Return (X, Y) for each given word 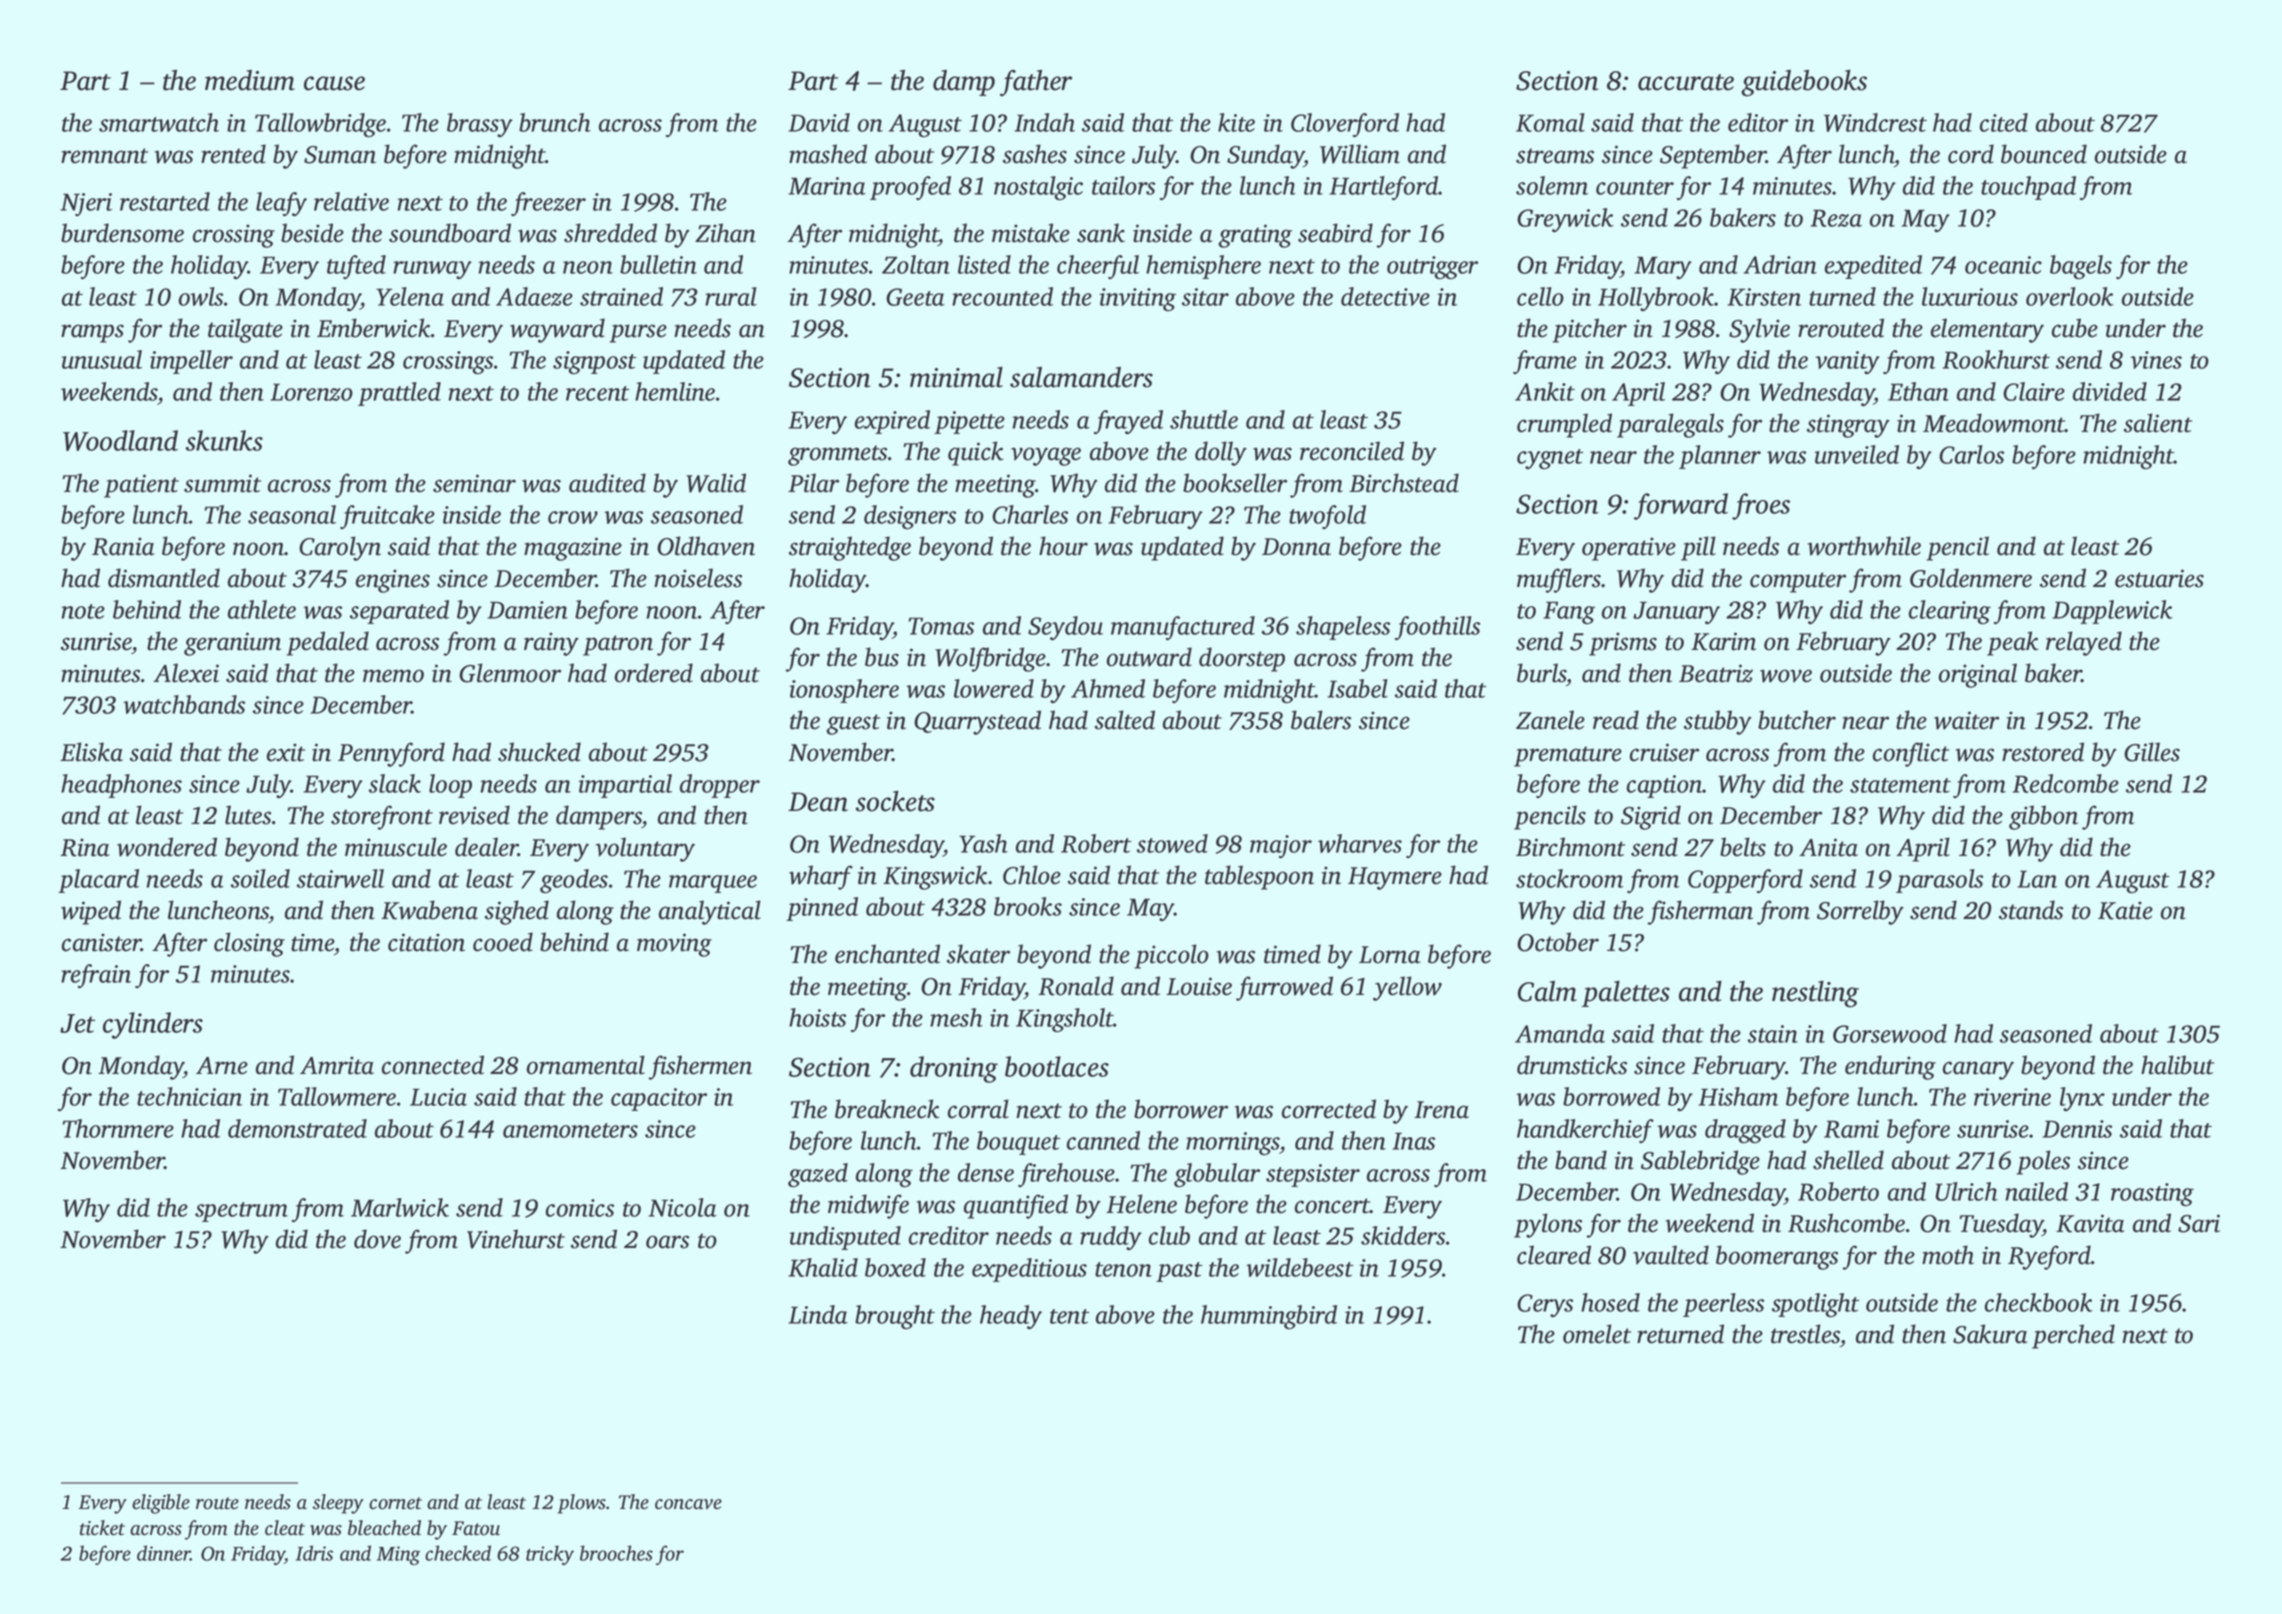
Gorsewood (1890, 1033)
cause (334, 83)
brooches (616, 1553)
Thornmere (118, 1128)
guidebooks (1804, 83)
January (1676, 612)
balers (1321, 720)
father (1036, 83)
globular (1217, 1175)
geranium (232, 644)
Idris (314, 1553)
